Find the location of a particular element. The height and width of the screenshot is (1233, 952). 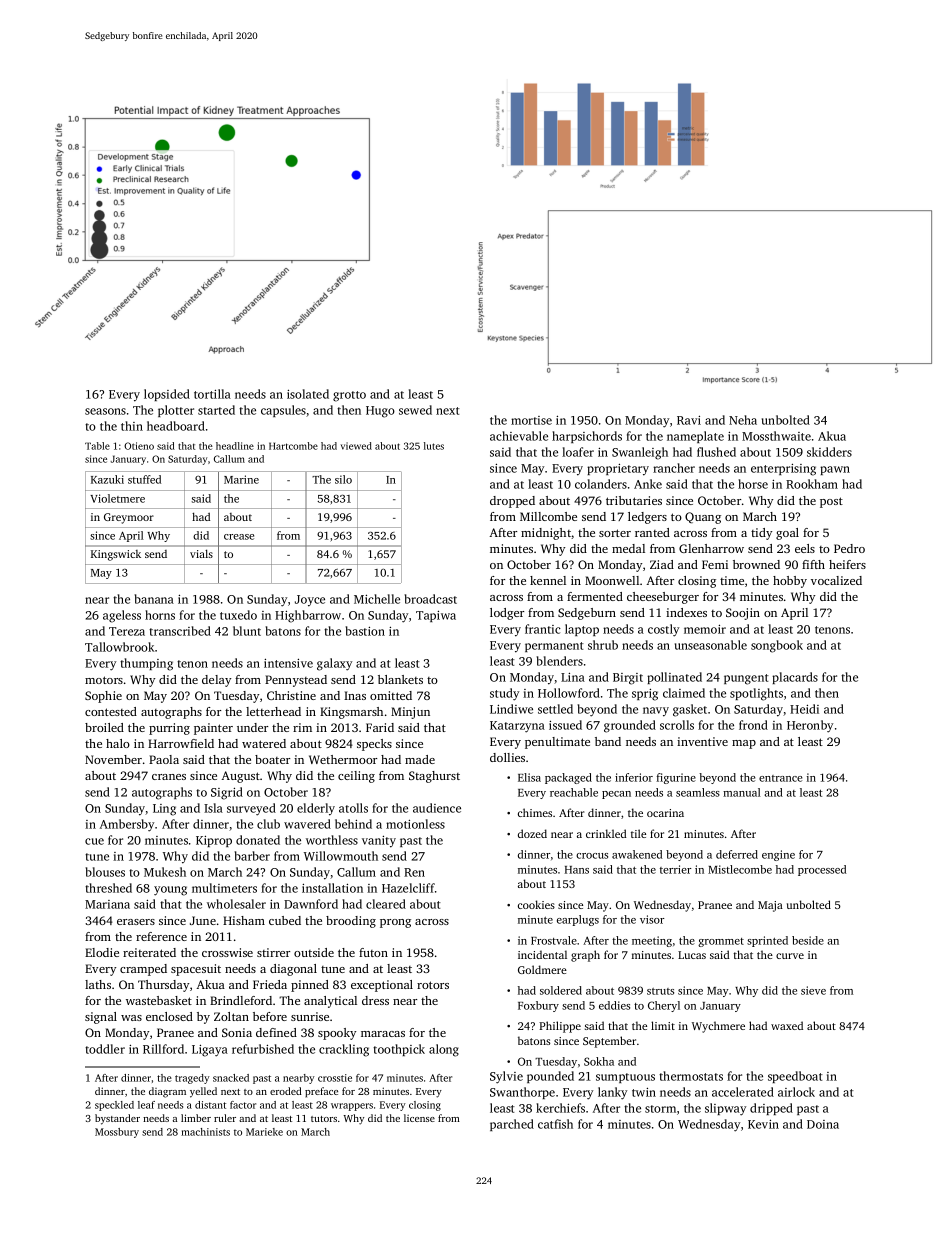

enclosed is located at coordinates (169, 1016).
